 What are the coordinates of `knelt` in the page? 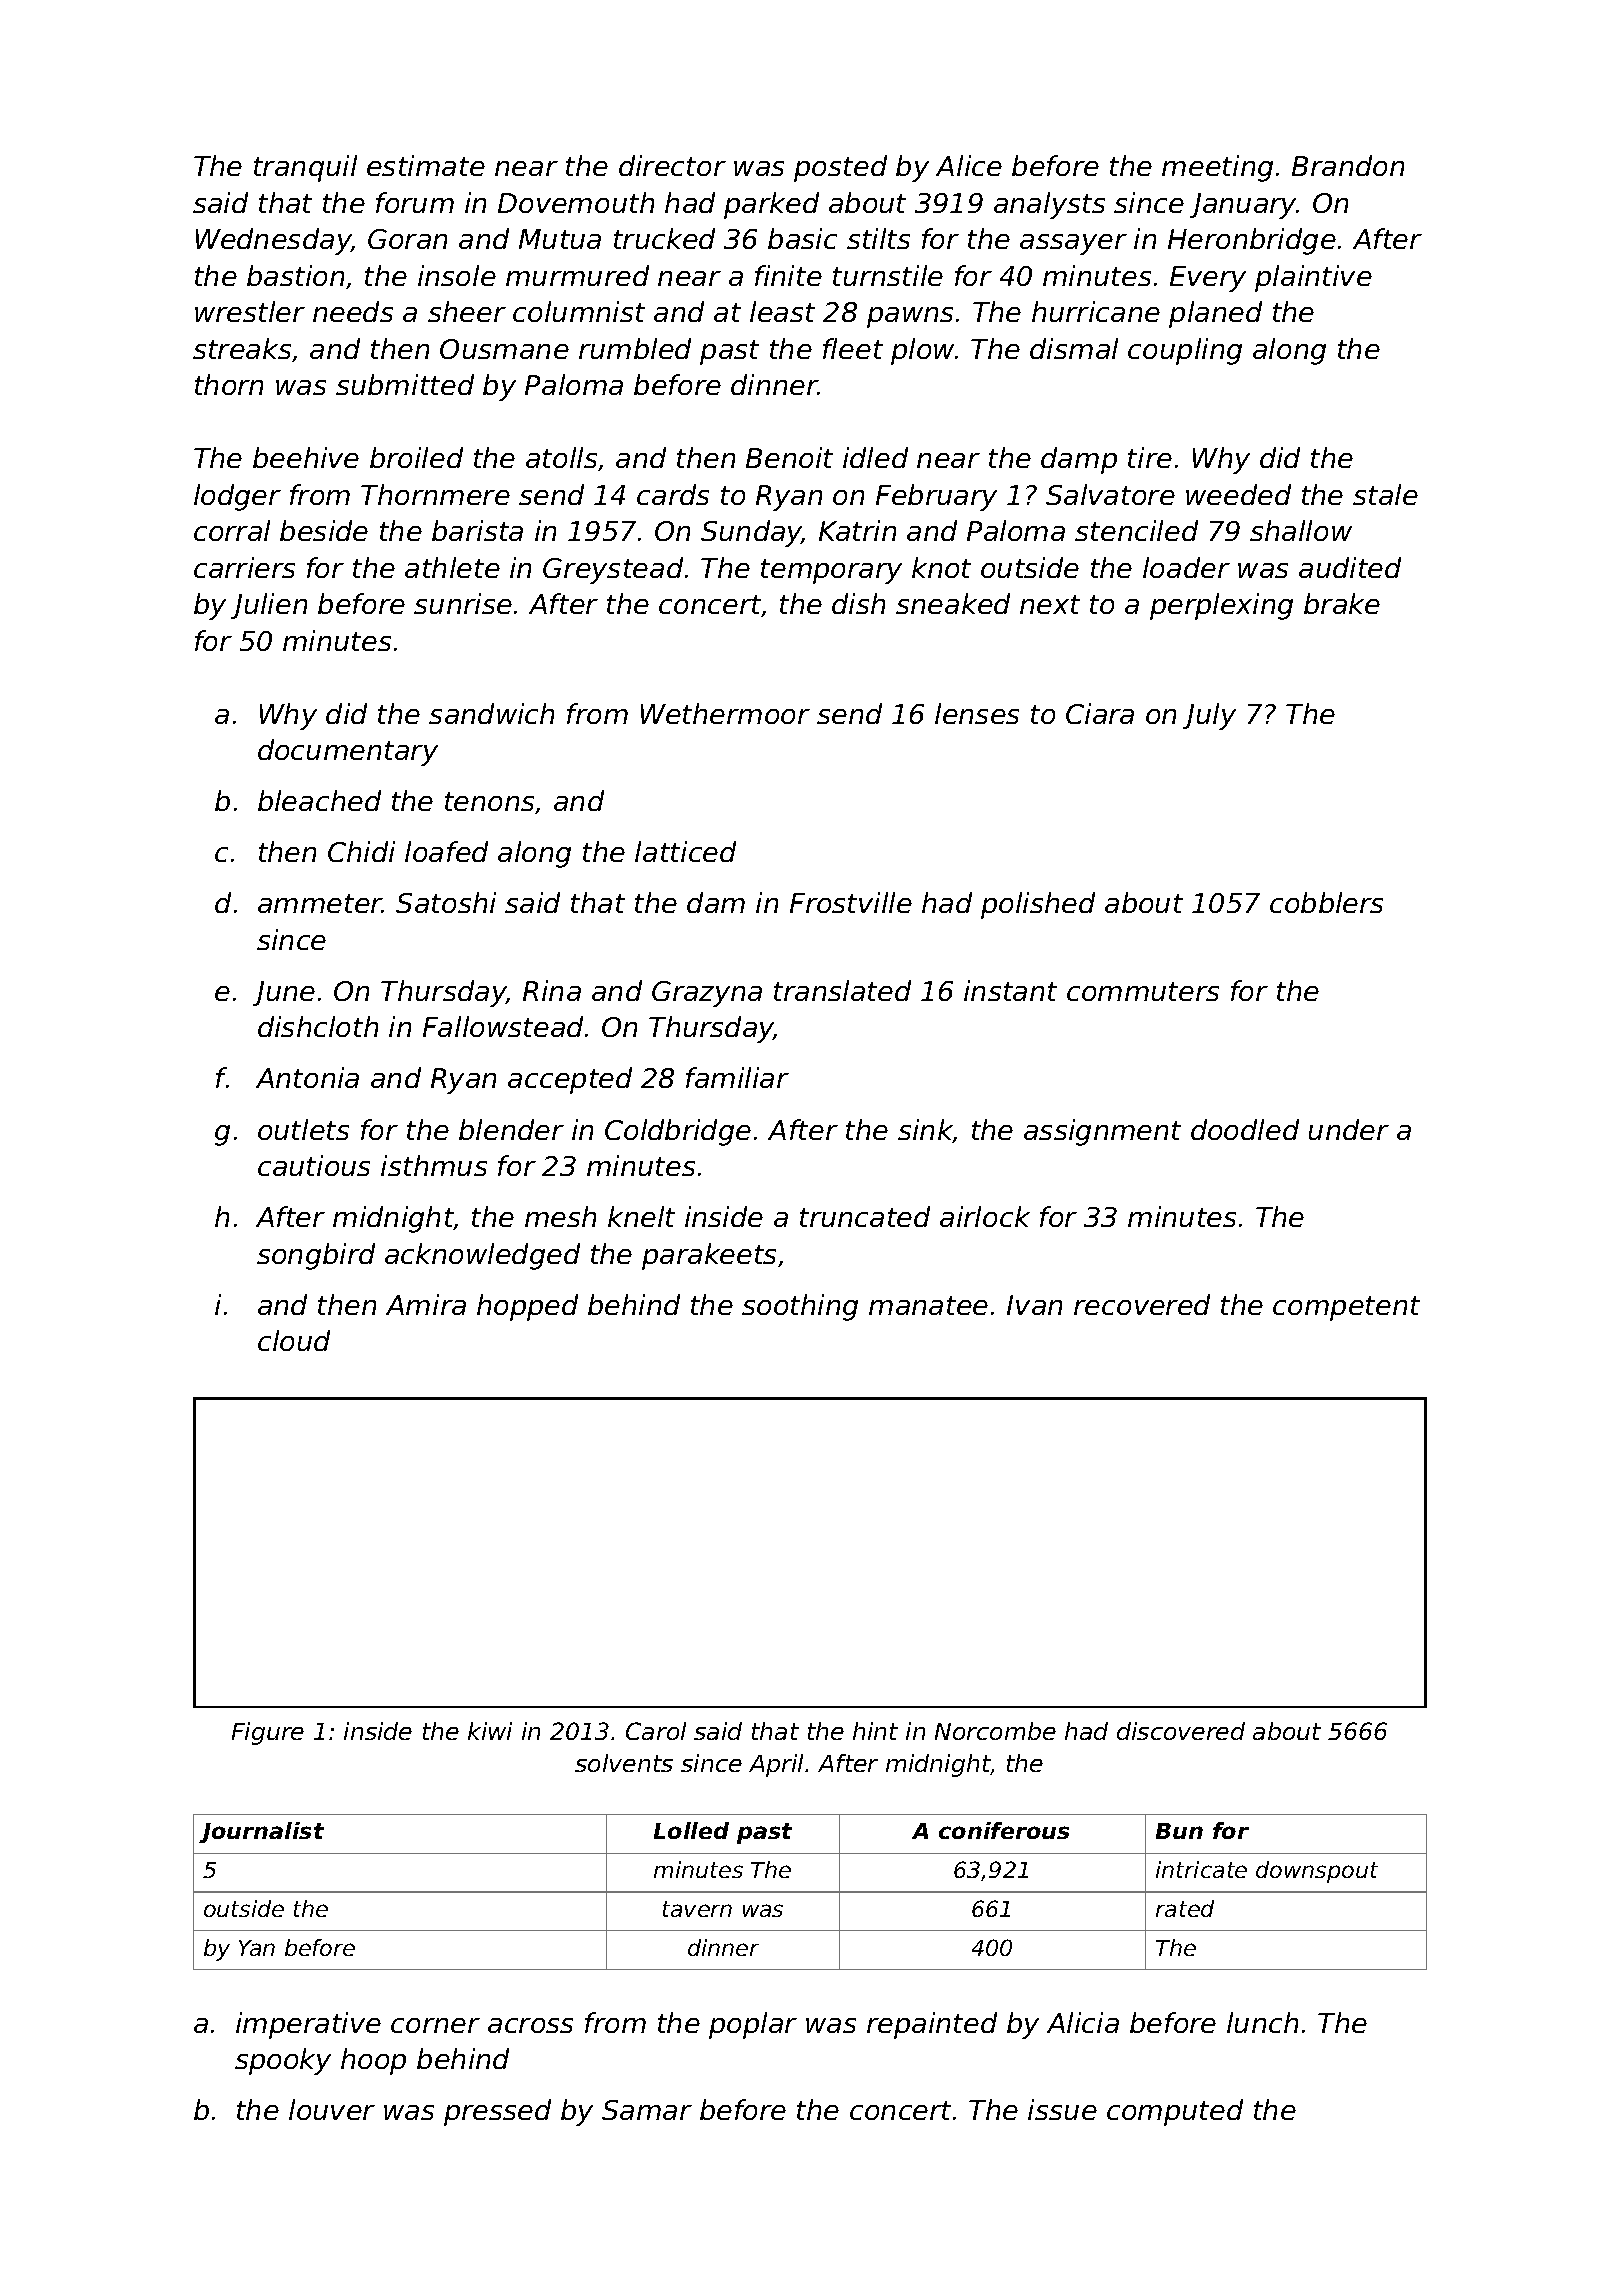 It's located at (641, 1216).
